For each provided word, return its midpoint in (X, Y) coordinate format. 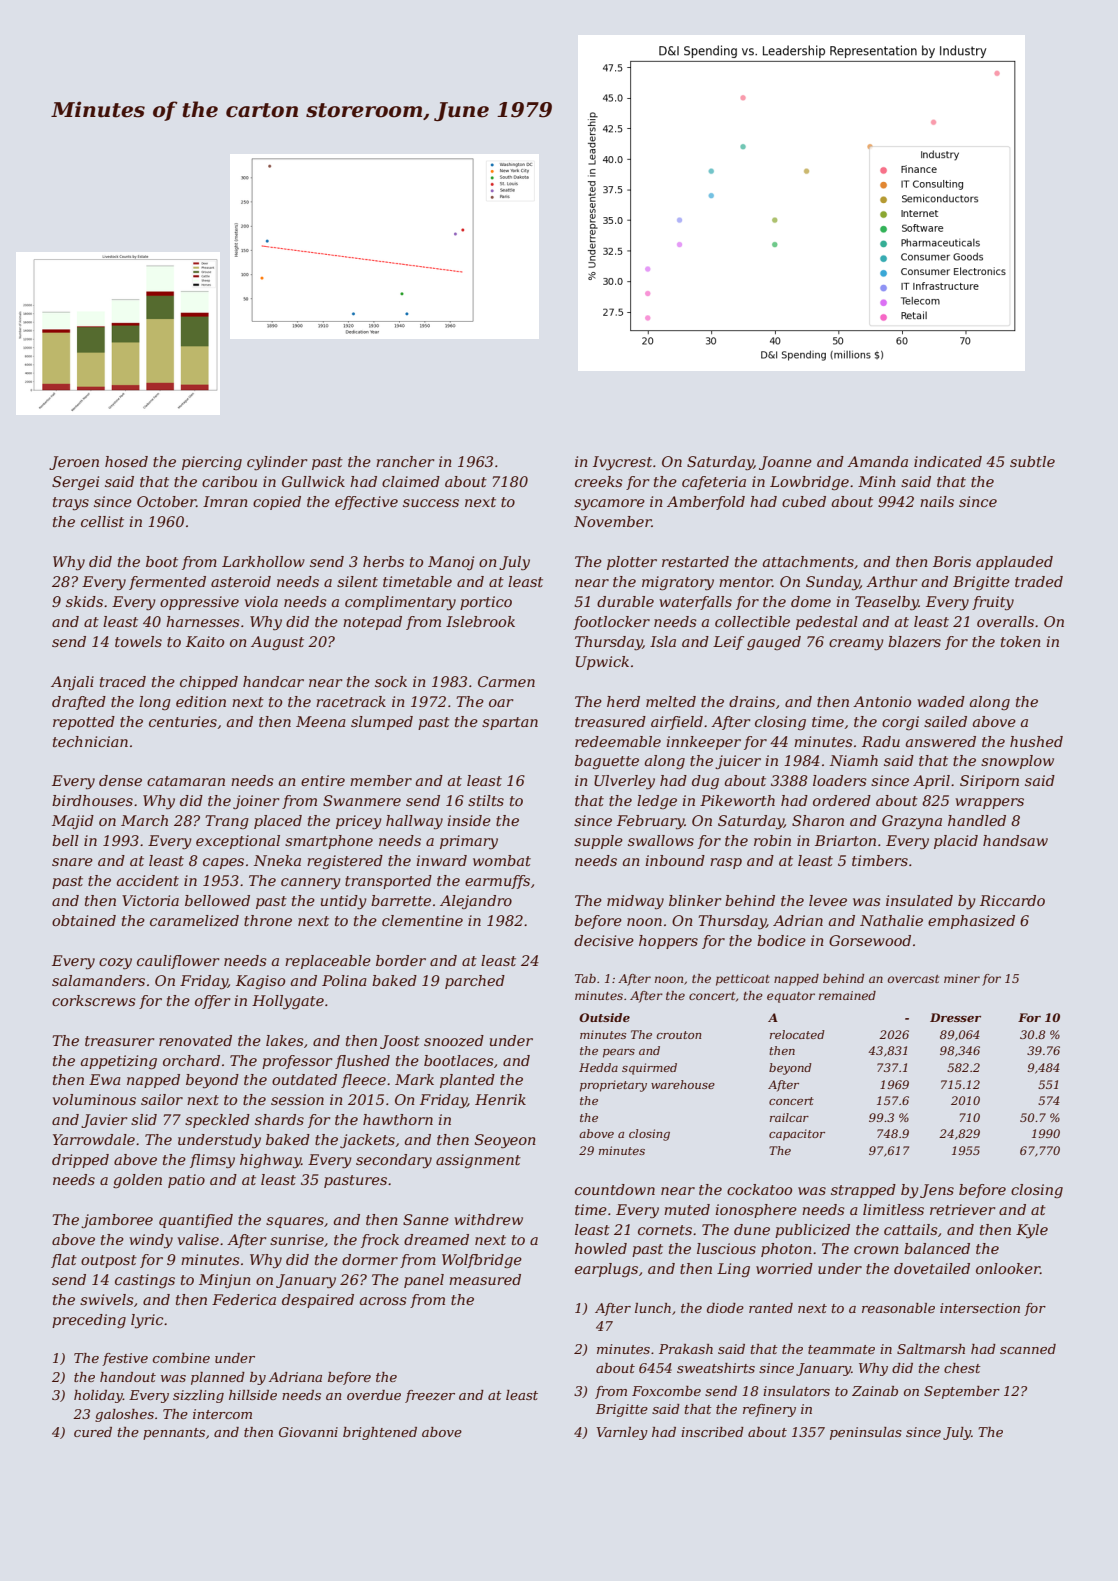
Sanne (426, 1219)
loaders (840, 780)
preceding (89, 1321)
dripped (80, 1161)
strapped (863, 1191)
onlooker (1008, 1268)
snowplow (1017, 762)
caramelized (194, 921)
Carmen (506, 681)
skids (84, 601)
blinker (695, 900)
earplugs (606, 1270)
